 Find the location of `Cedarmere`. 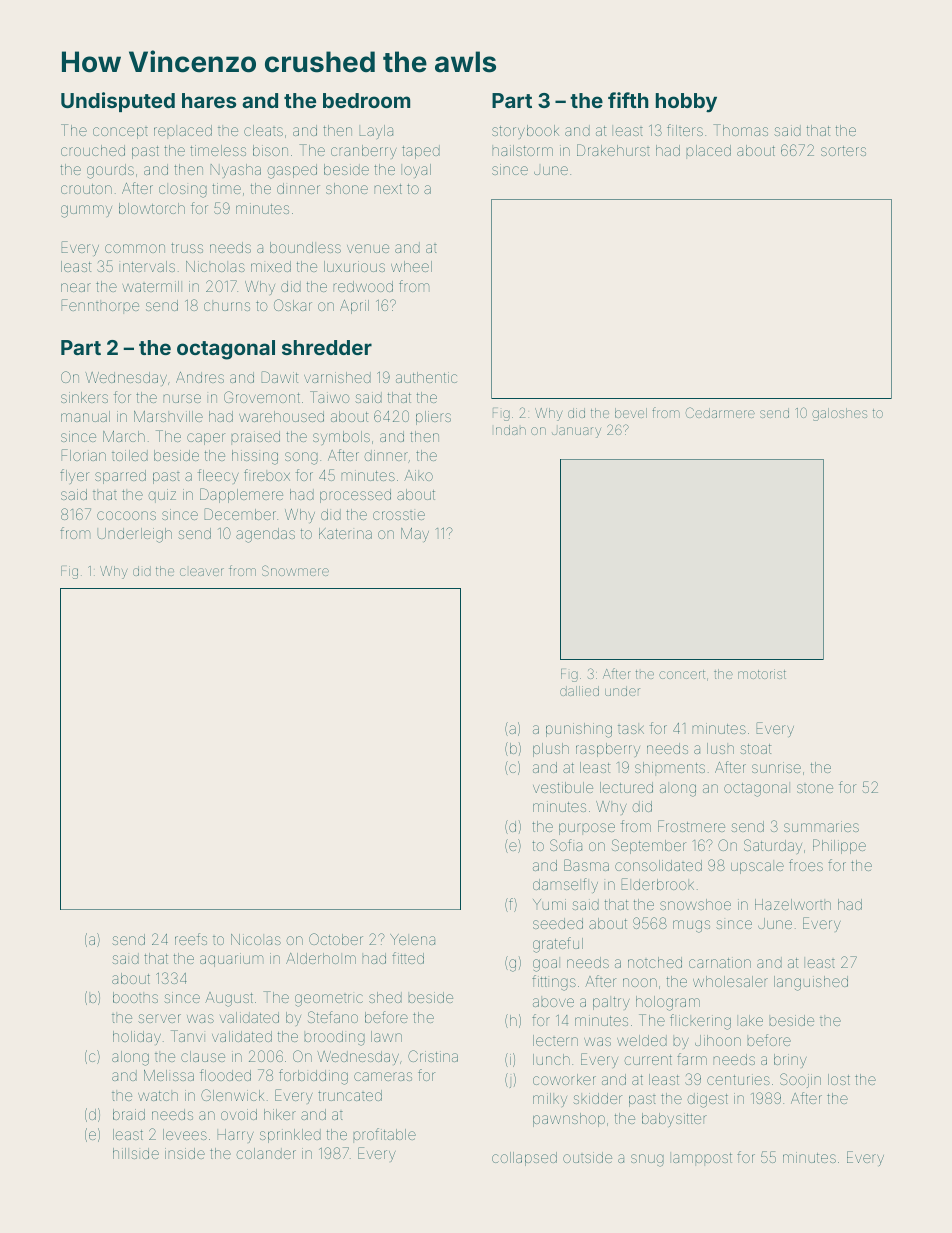

Cedarmere is located at coordinates (720, 412).
